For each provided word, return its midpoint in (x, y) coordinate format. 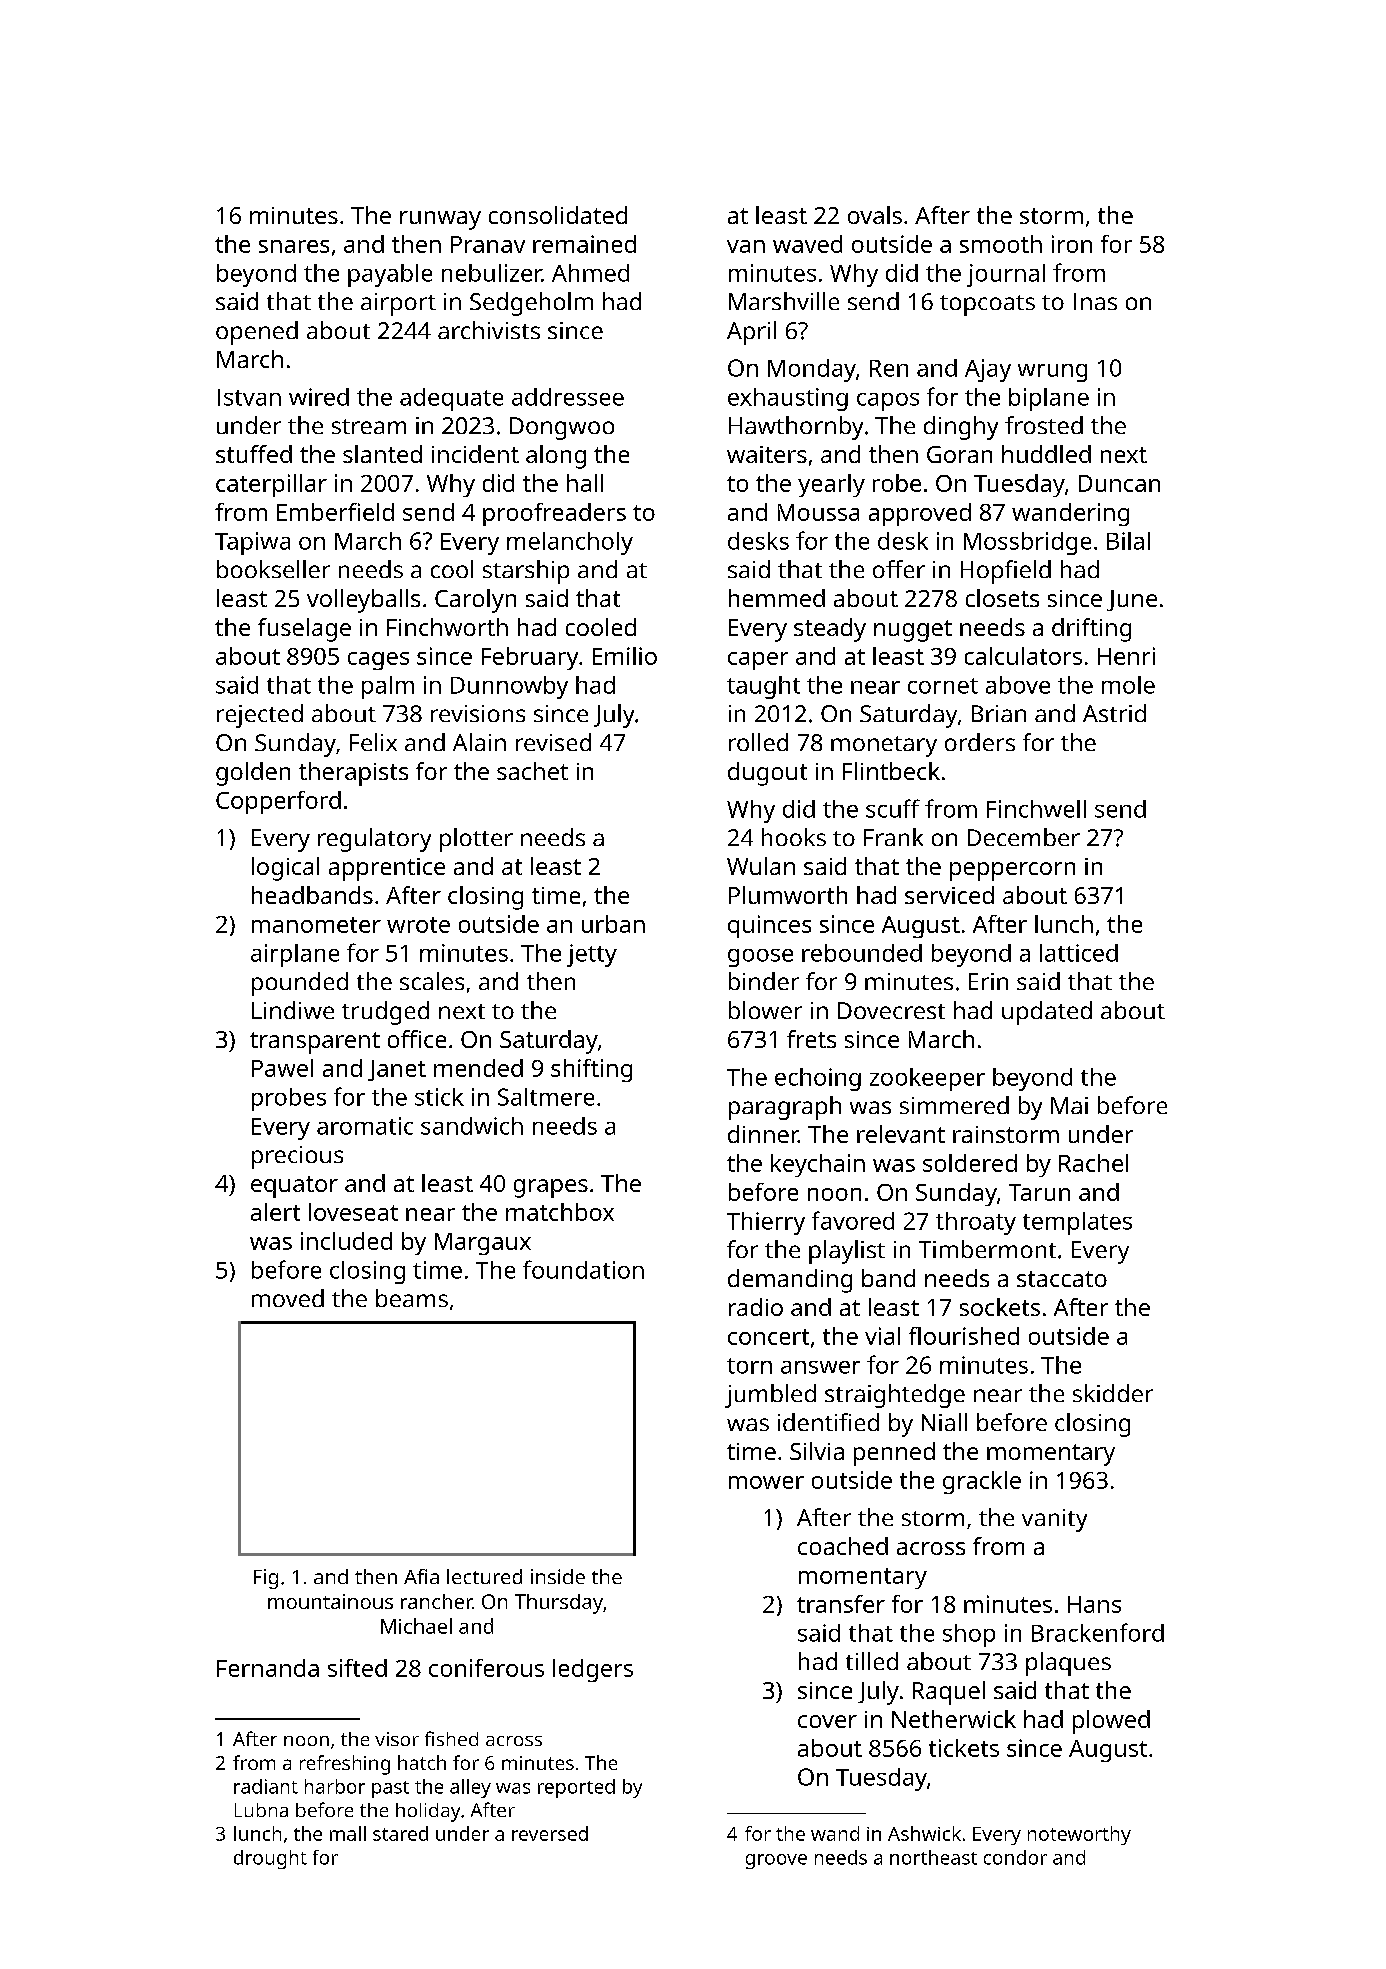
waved (807, 244)
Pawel (282, 1068)
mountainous (330, 1601)
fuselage (304, 630)
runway (440, 220)
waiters (767, 454)
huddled (1046, 454)
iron (1072, 244)
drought (270, 1859)
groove (776, 1861)
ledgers (593, 1670)
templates (1077, 1223)
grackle (982, 1482)
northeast (933, 1857)
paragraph (785, 1108)
